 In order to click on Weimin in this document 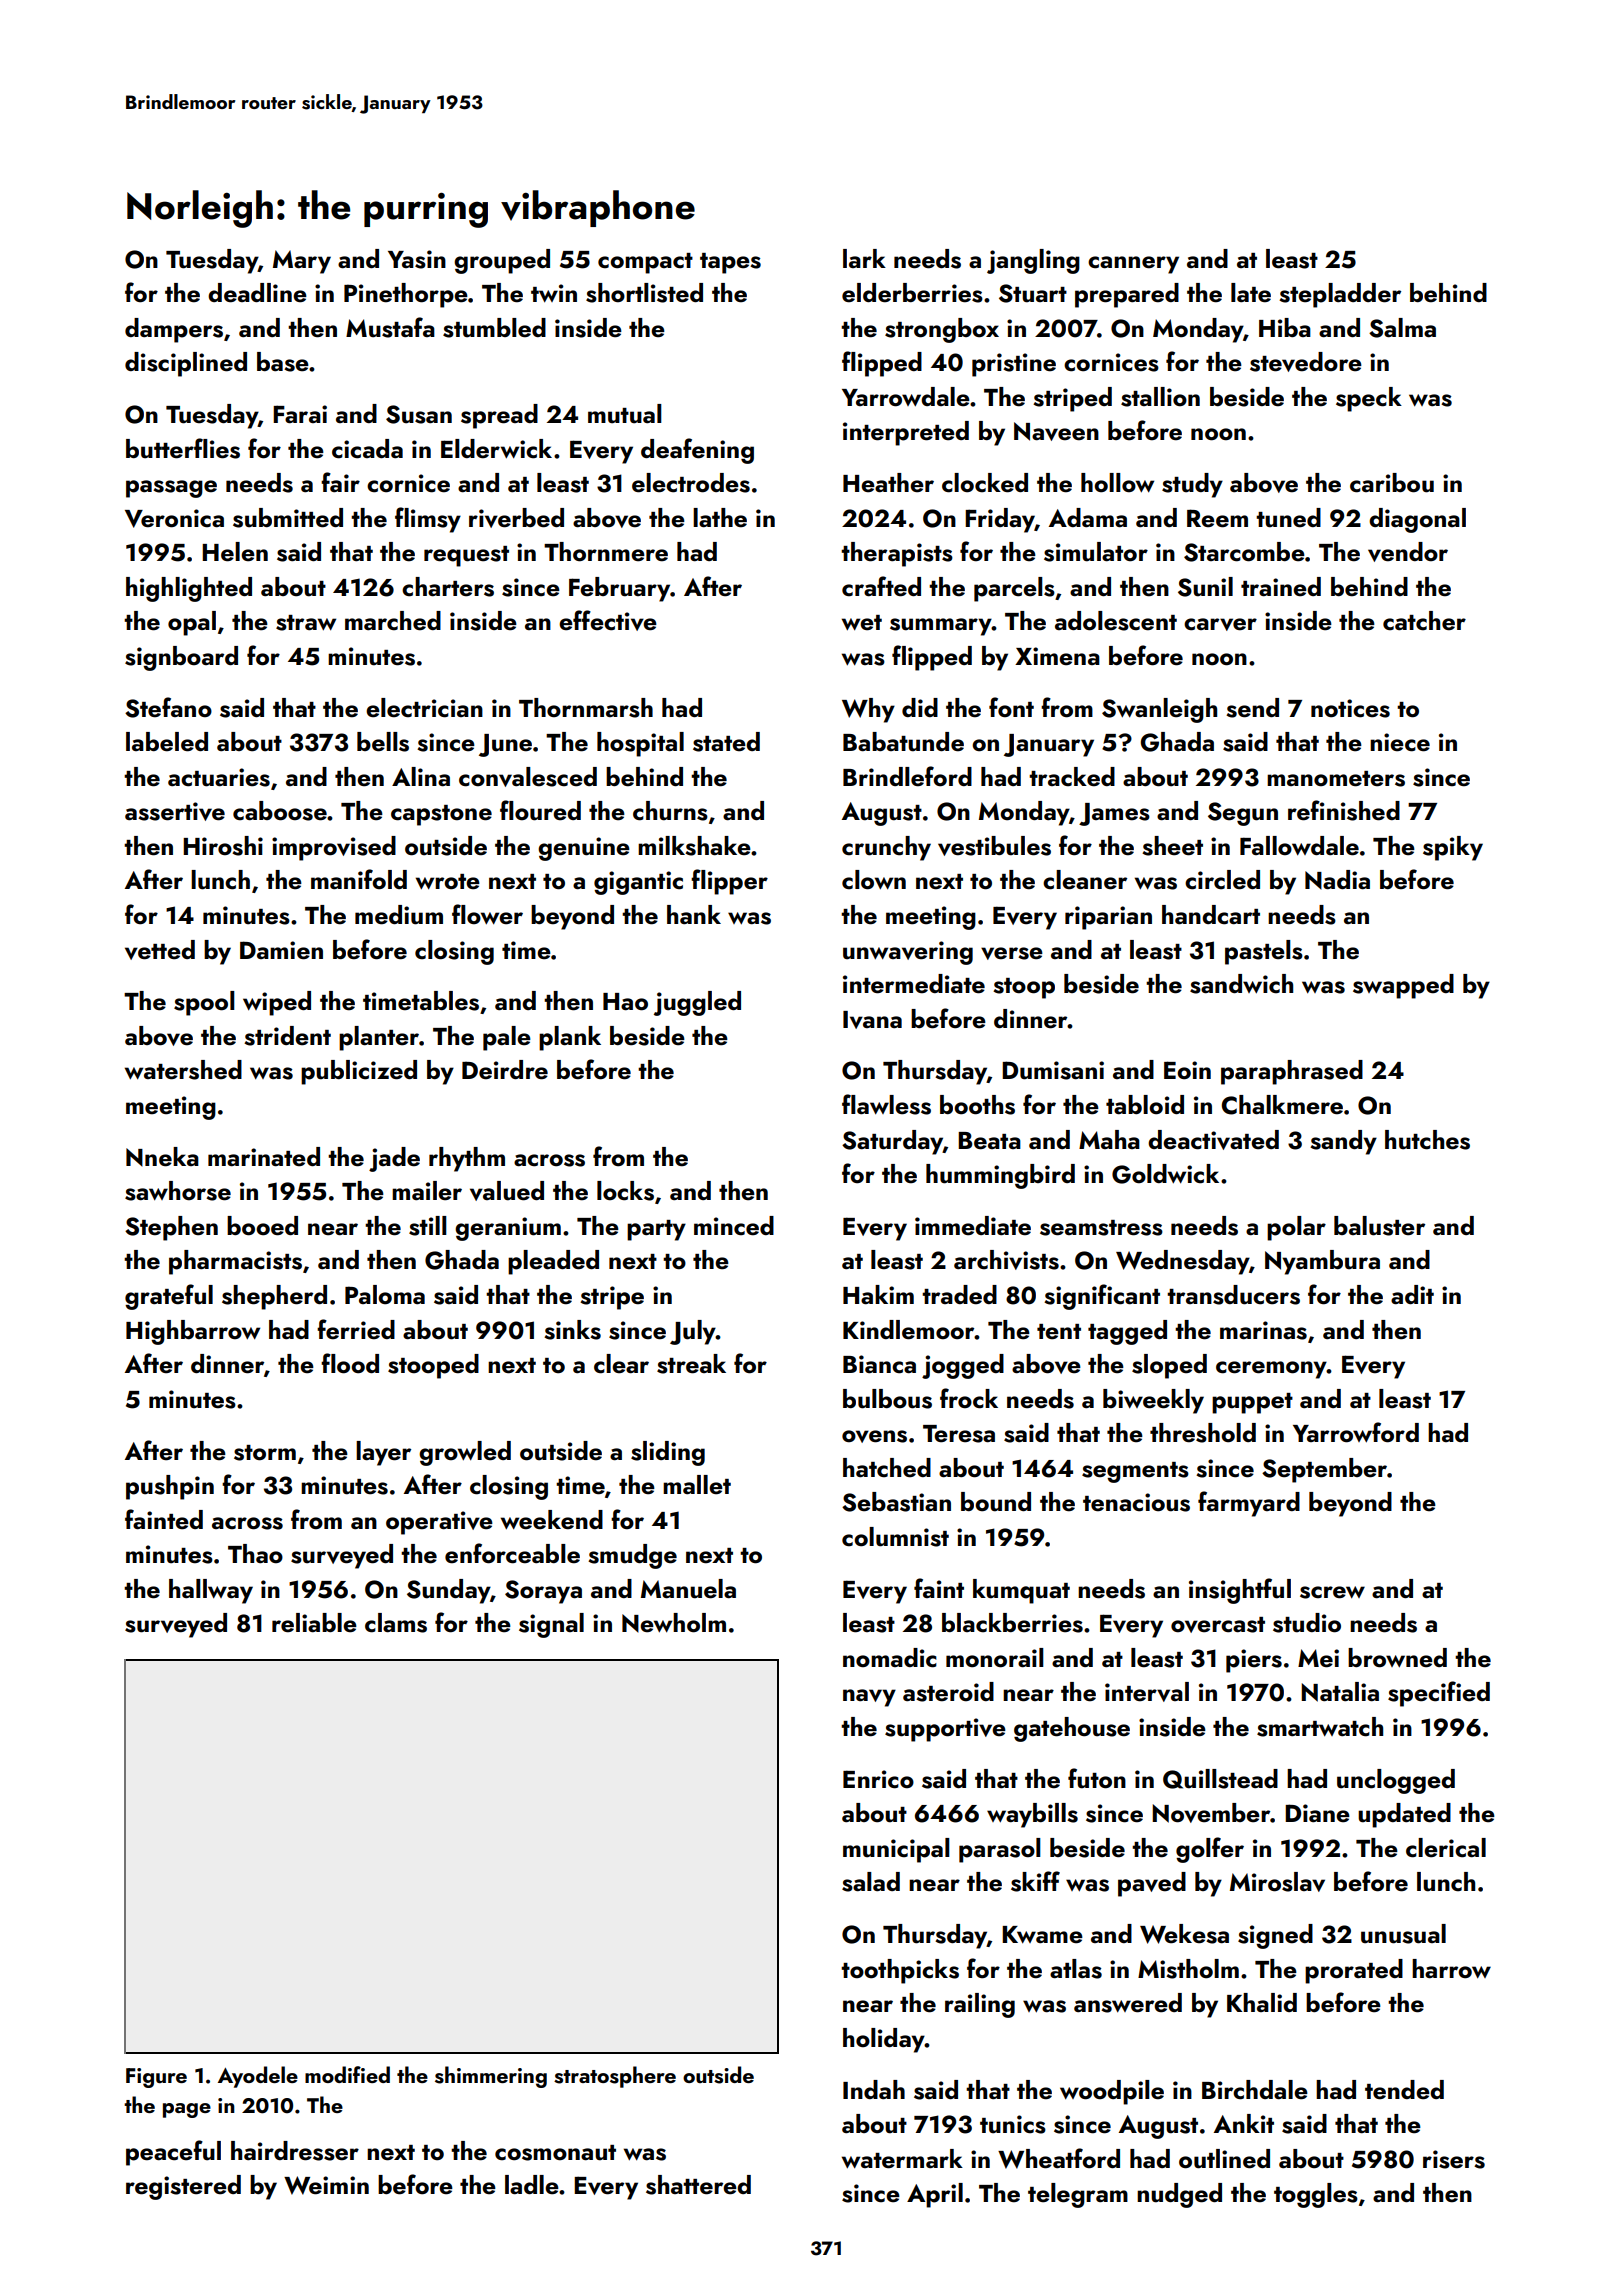, I will do `click(326, 2185)`.
